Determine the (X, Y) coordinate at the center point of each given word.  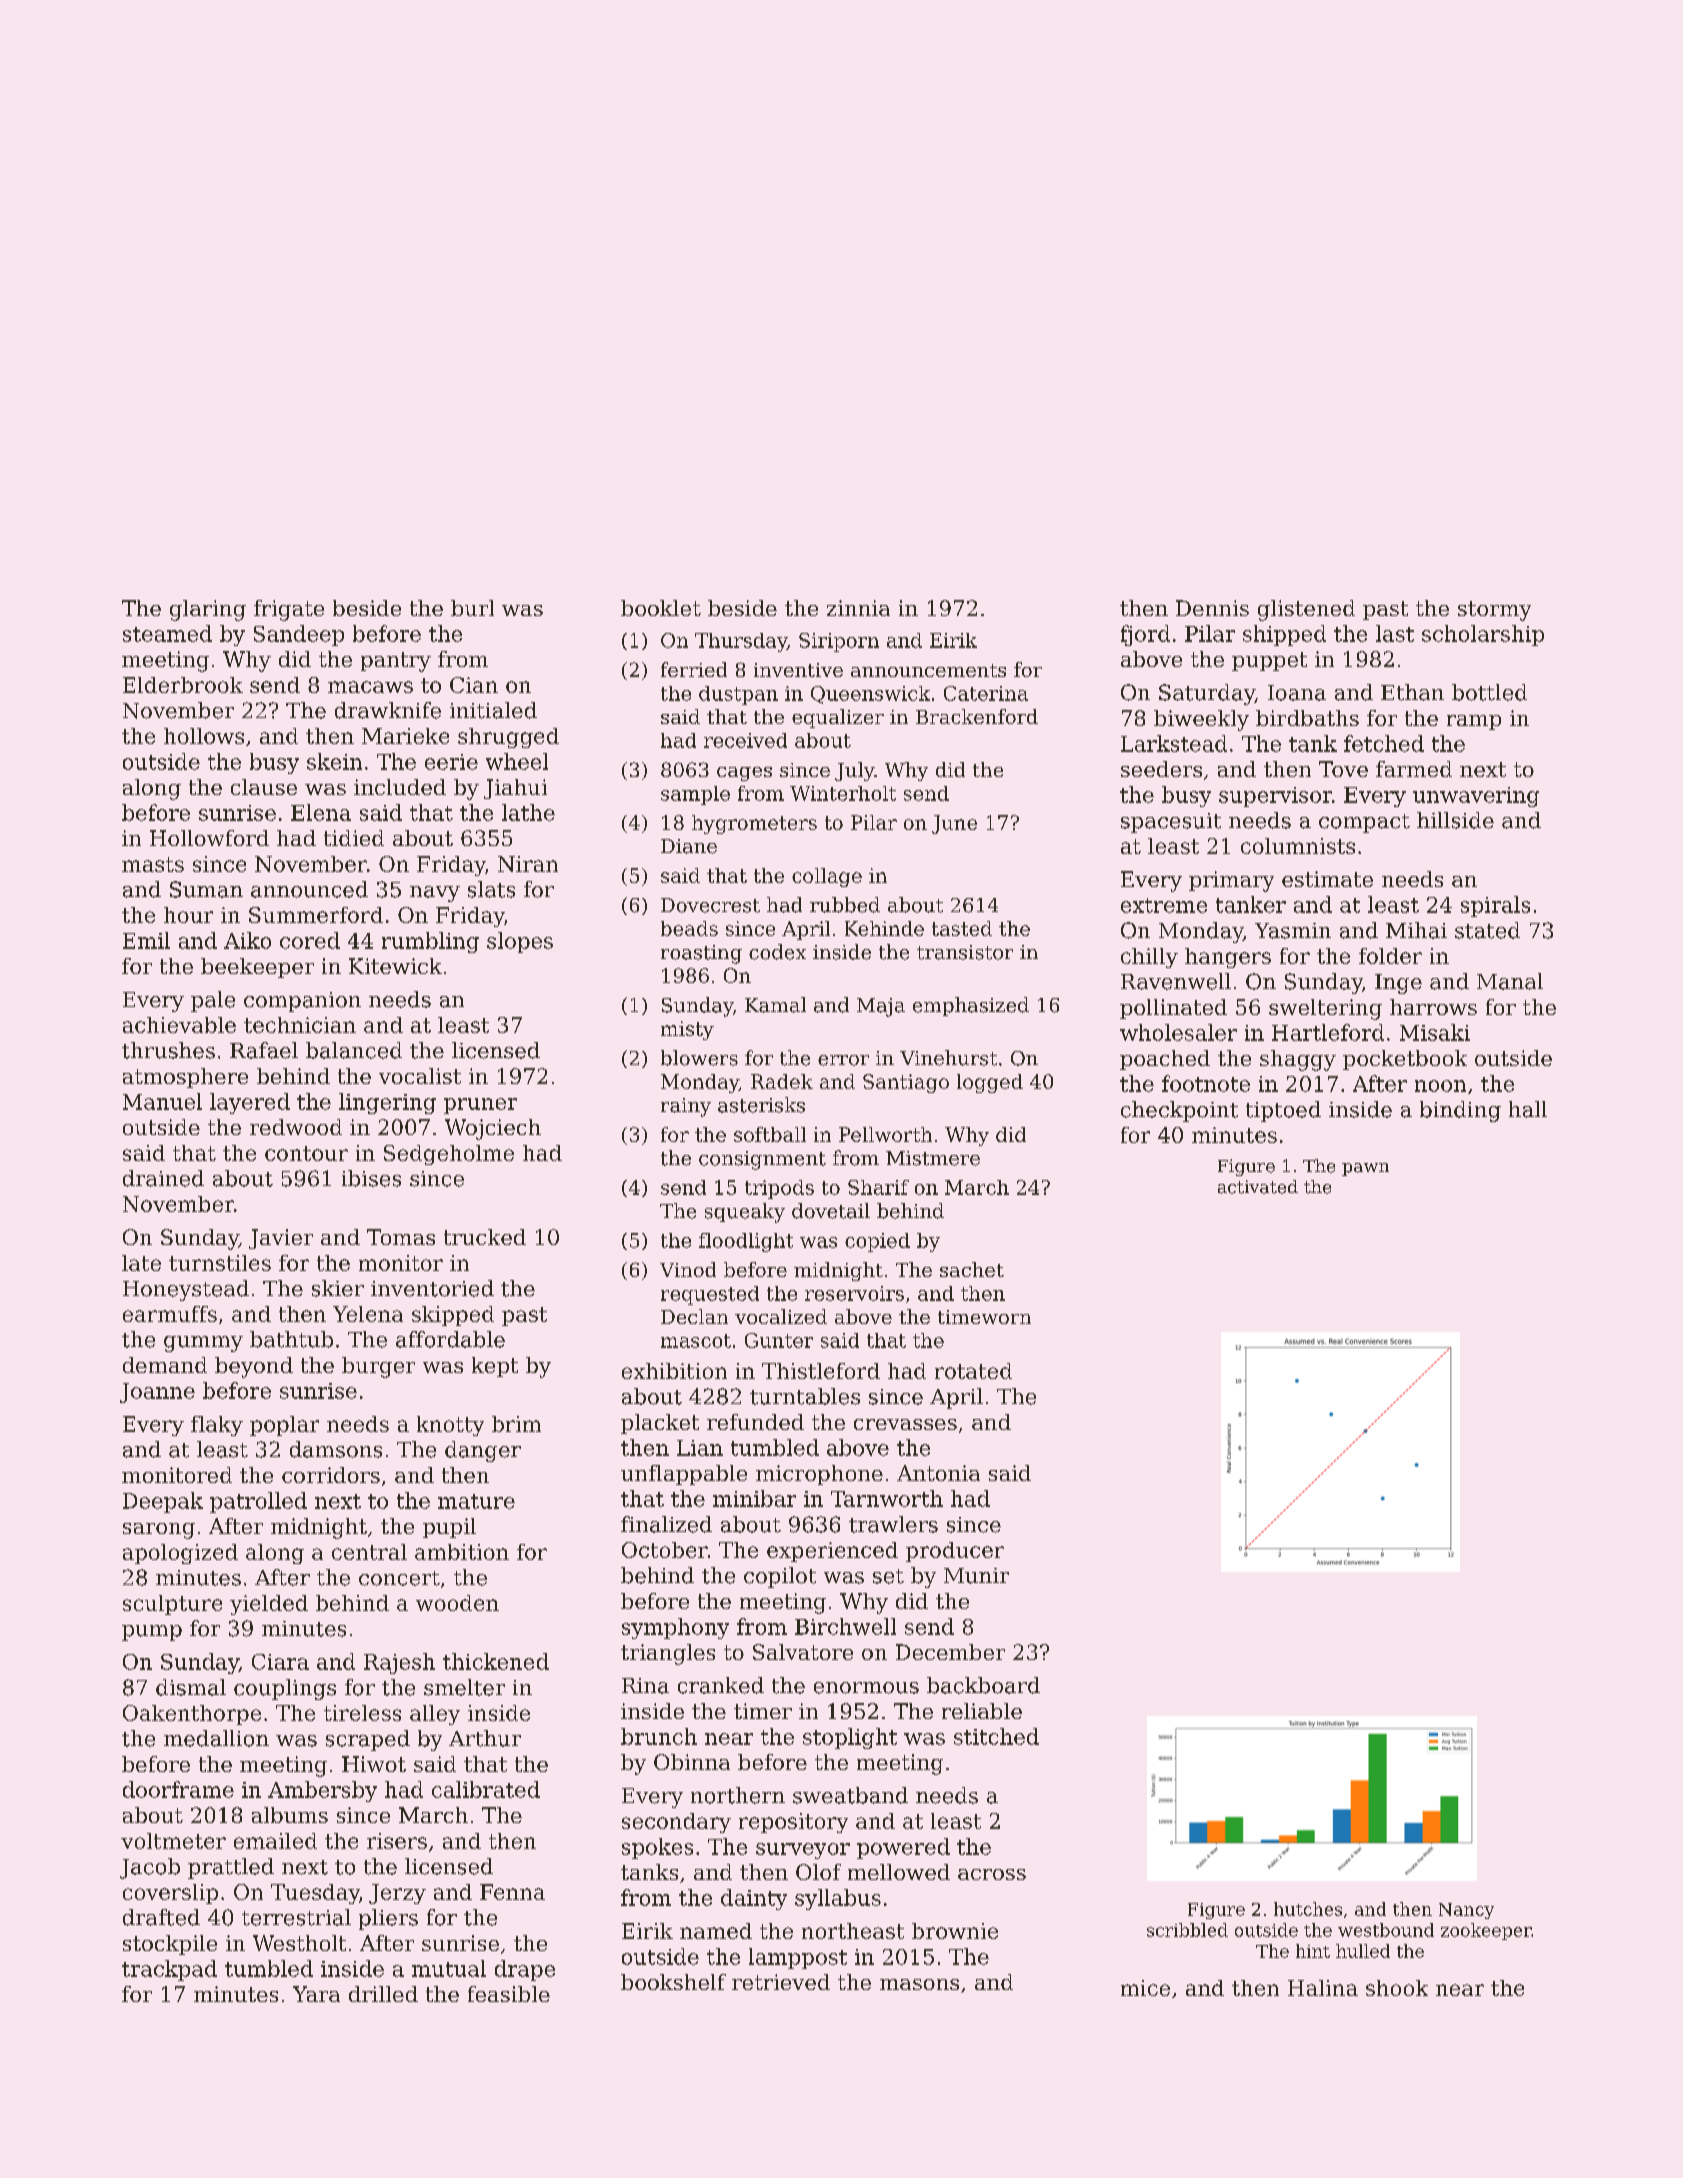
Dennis (1212, 608)
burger (378, 1367)
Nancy (1466, 1911)
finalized (666, 1524)
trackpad (169, 1970)
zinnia (858, 608)
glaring (208, 610)
